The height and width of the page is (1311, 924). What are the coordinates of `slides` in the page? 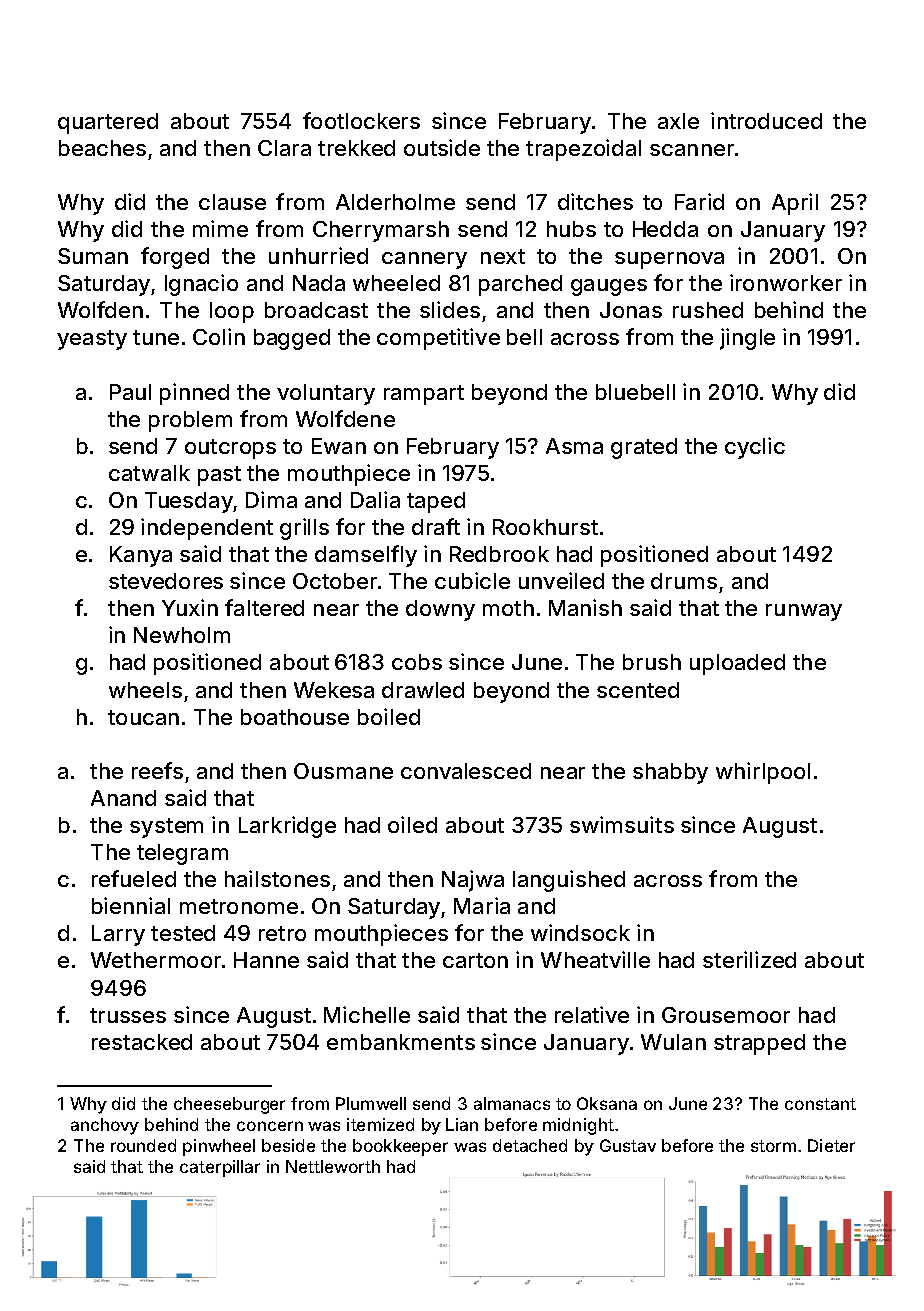 It's located at (450, 309).
